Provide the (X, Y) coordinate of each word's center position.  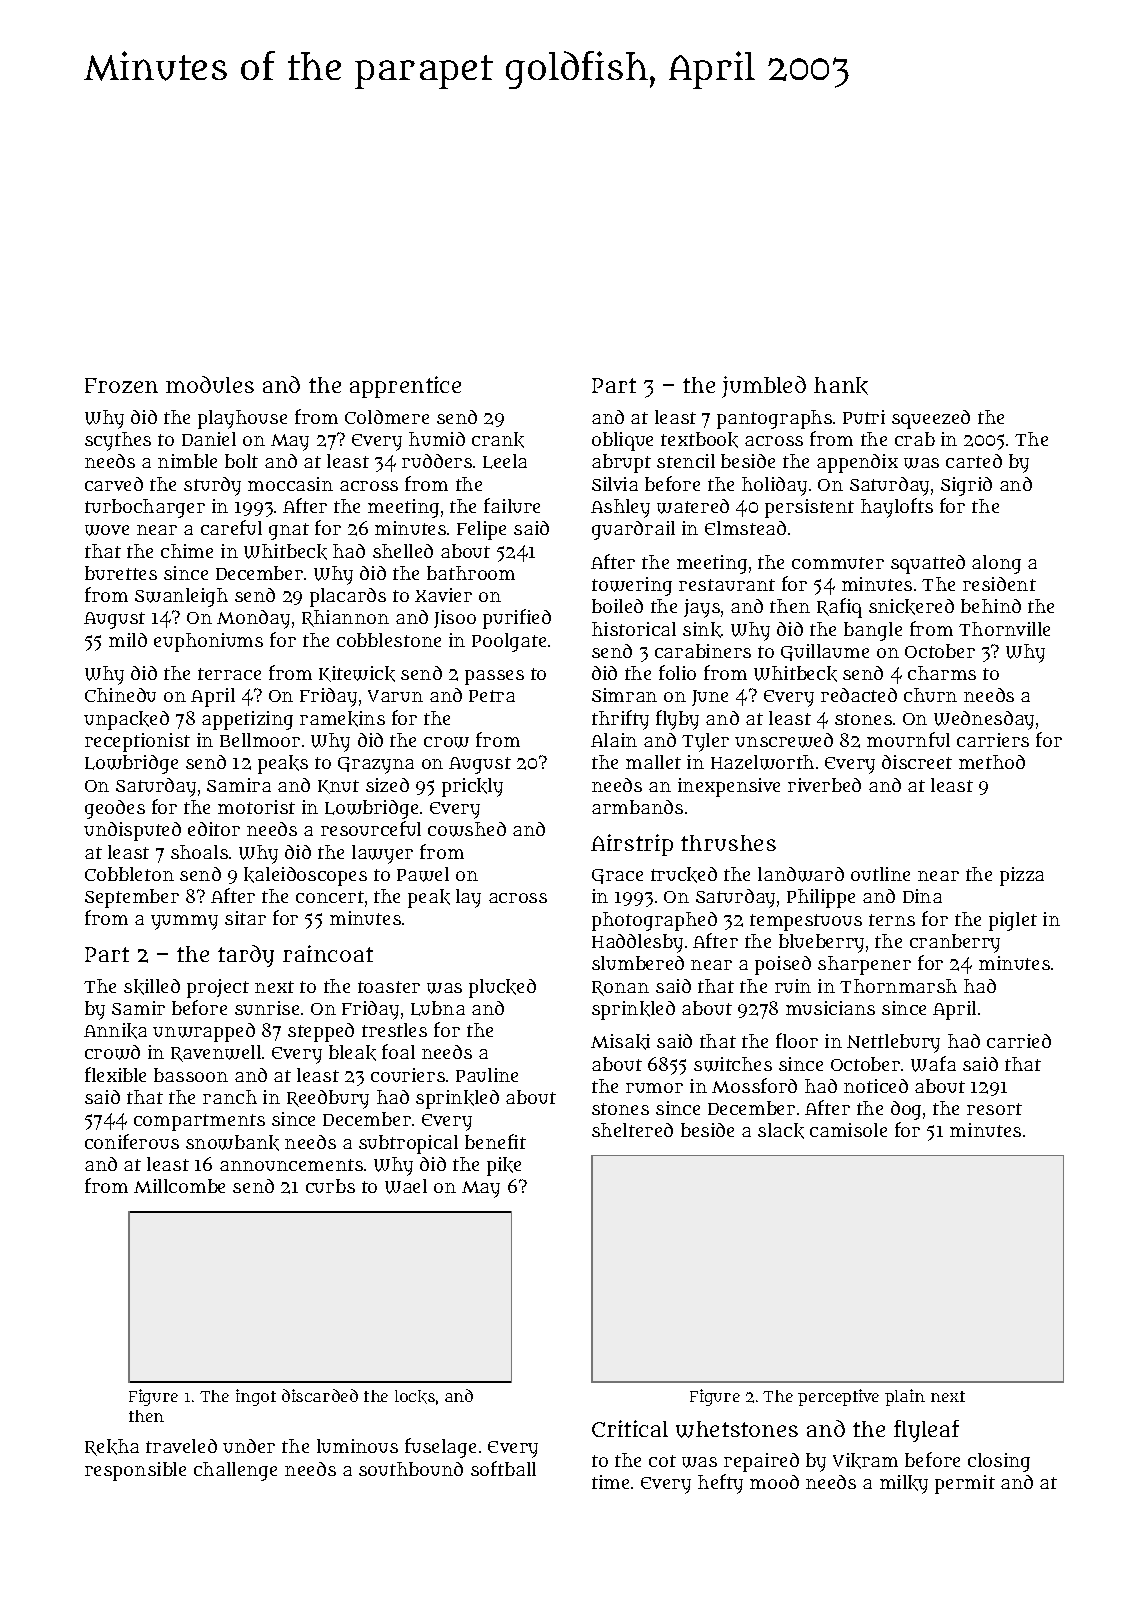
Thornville (1004, 629)
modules (210, 384)
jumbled (764, 387)
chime (187, 551)
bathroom (471, 573)
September (132, 898)
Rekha (112, 1447)
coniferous (132, 1141)
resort (994, 1109)
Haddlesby (637, 943)
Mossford (754, 1085)
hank (841, 386)
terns (892, 920)
